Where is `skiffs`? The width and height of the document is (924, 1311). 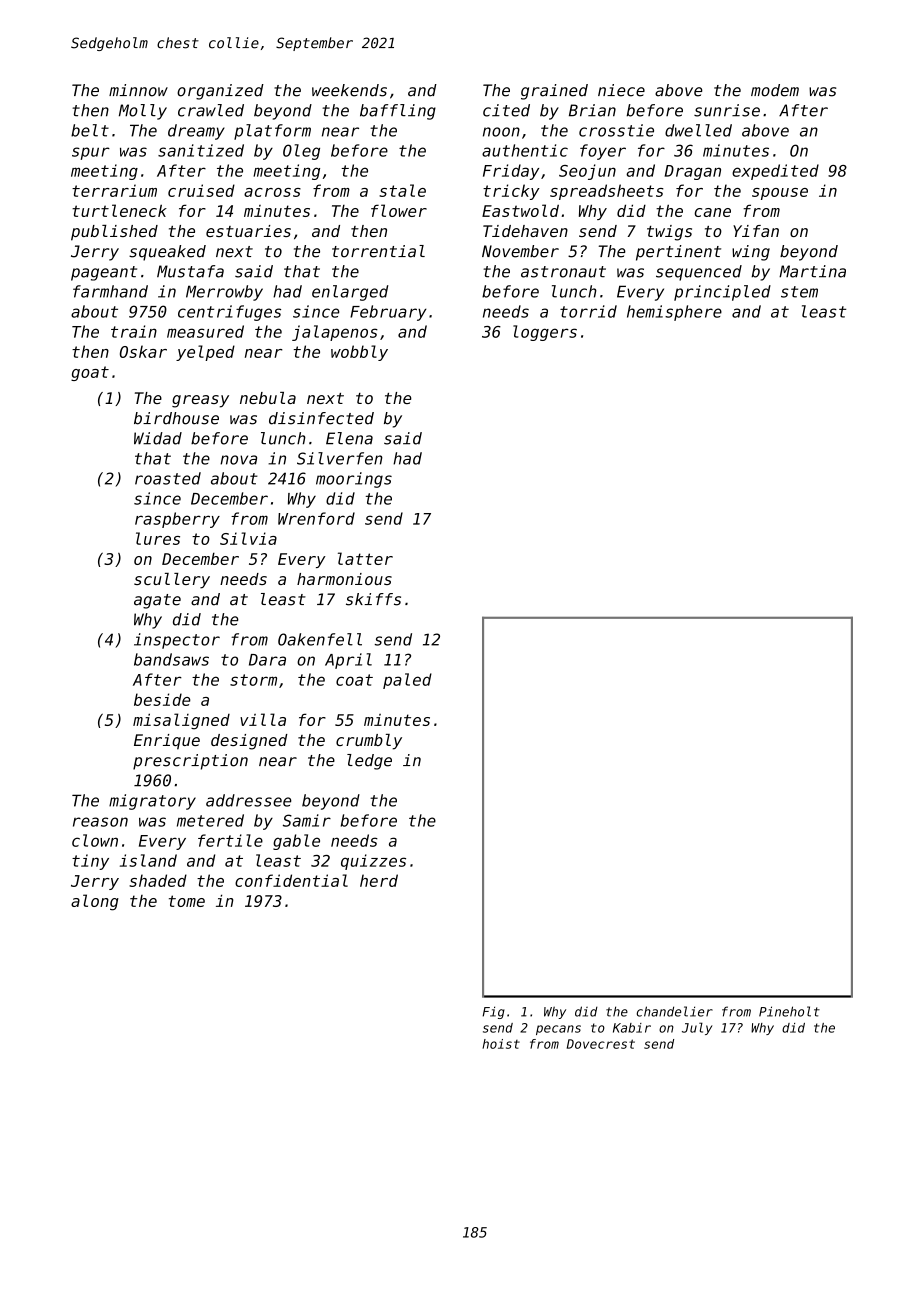 skiffs is located at coordinates (373, 599).
